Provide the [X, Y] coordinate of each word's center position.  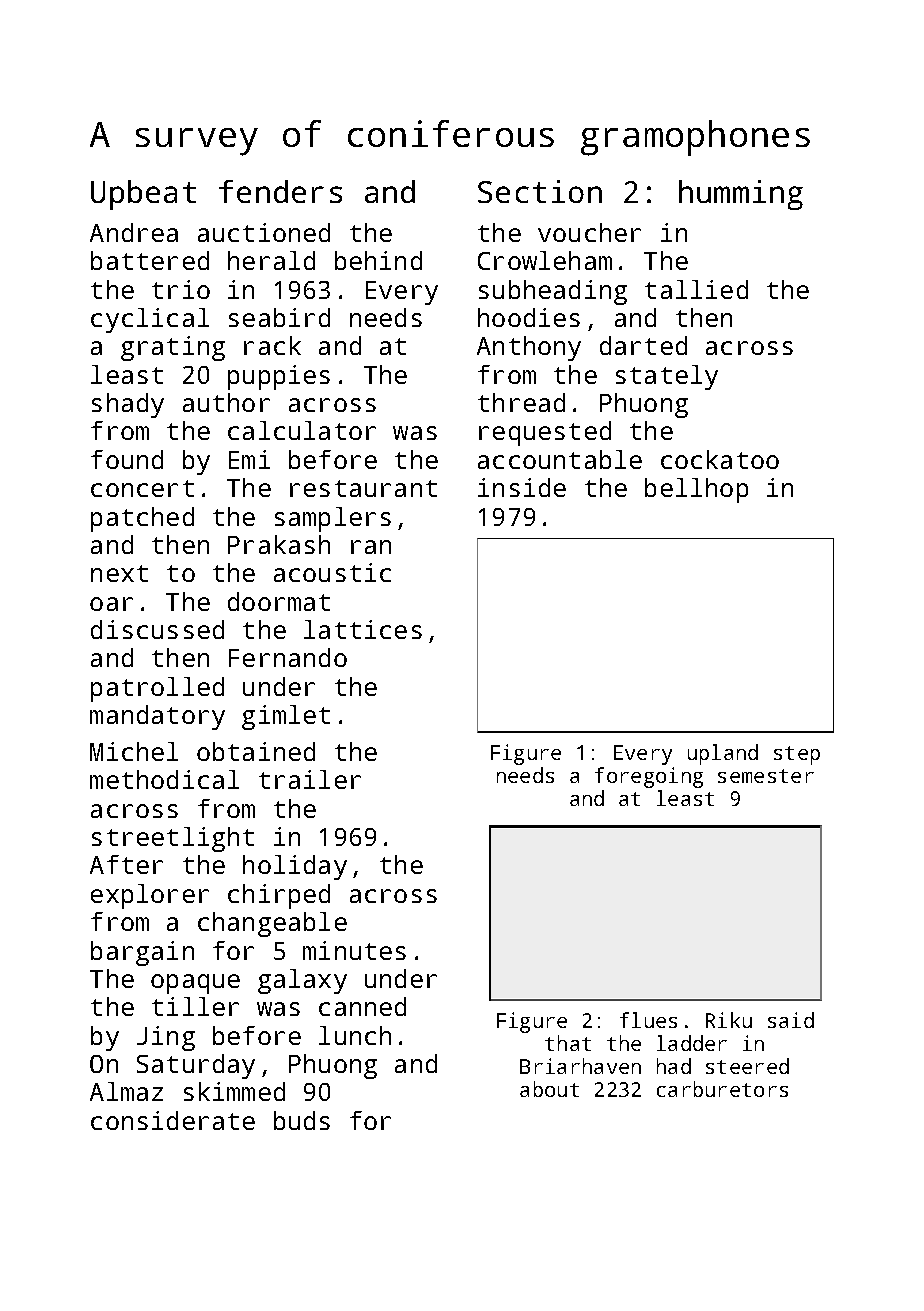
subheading [553, 292]
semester [766, 776]
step [797, 755]
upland [723, 754]
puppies [279, 377]
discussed [157, 629]
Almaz [126, 1091]
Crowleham [545, 260]
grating [173, 348]
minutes [354, 950]
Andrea [134, 232]
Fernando [288, 657]
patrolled [157, 689]
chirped [279, 896]
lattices [363, 629]
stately [667, 377]
